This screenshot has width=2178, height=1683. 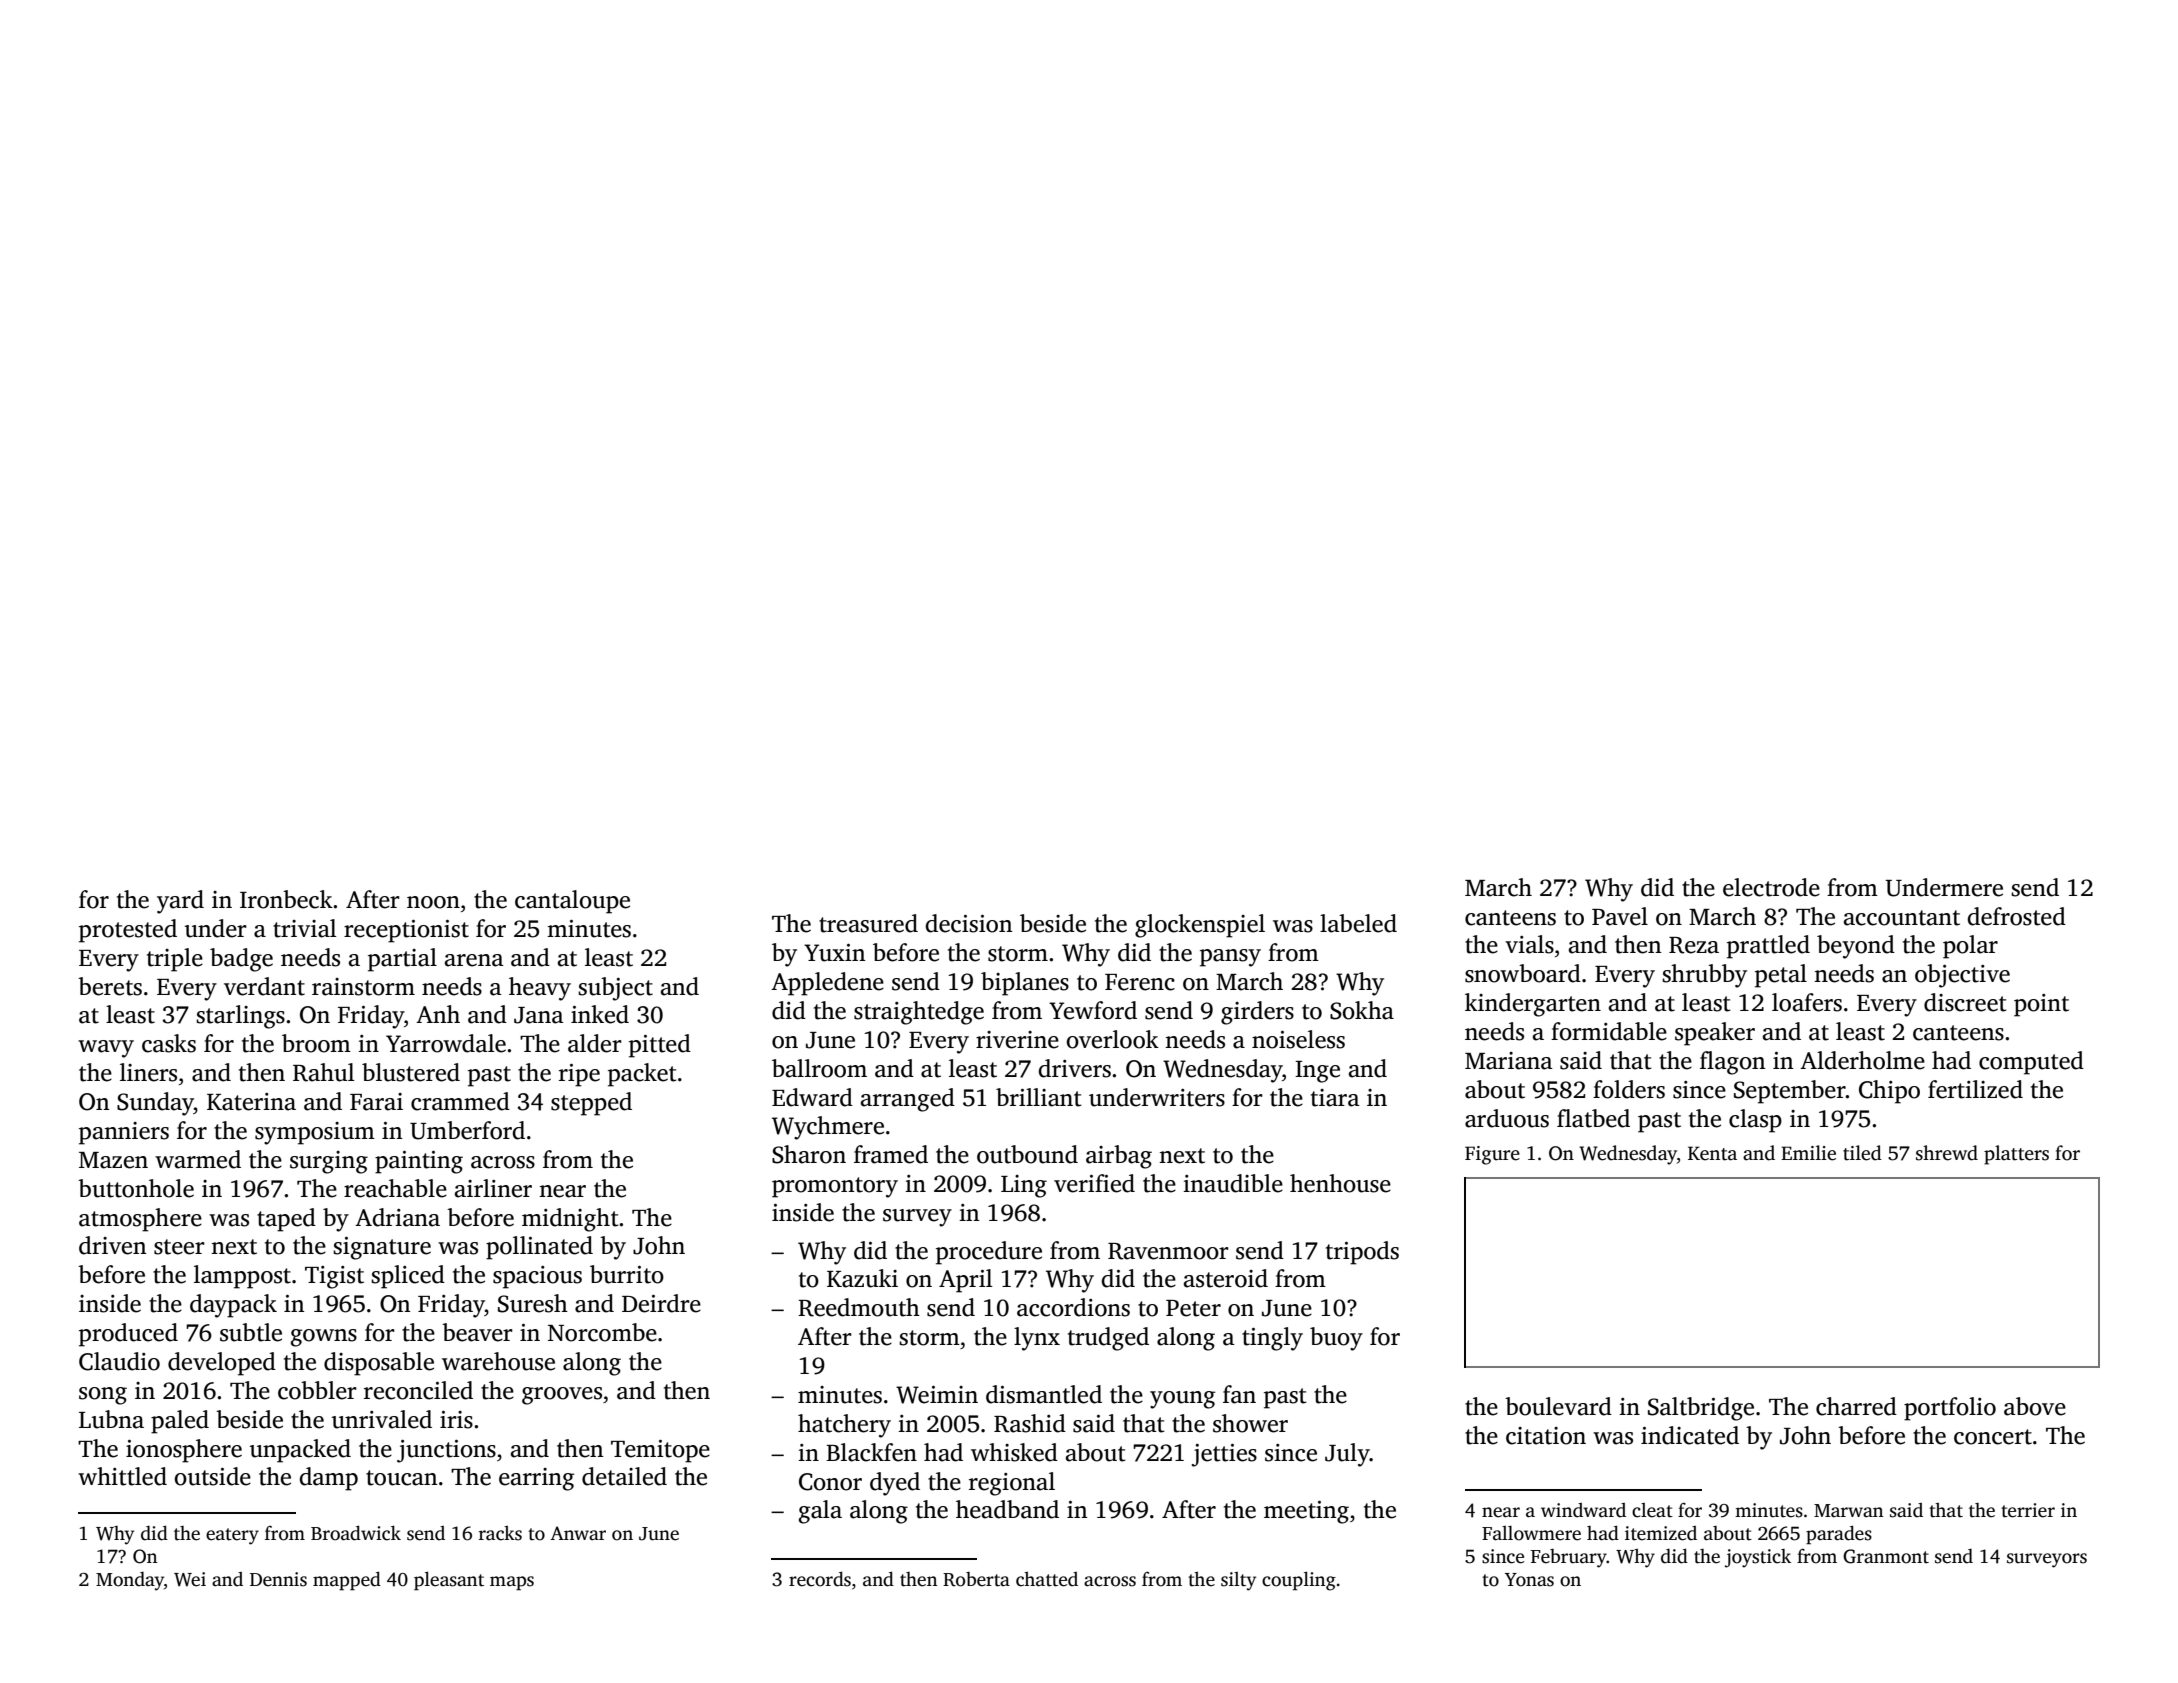 I want to click on labeled, so click(x=1358, y=923).
